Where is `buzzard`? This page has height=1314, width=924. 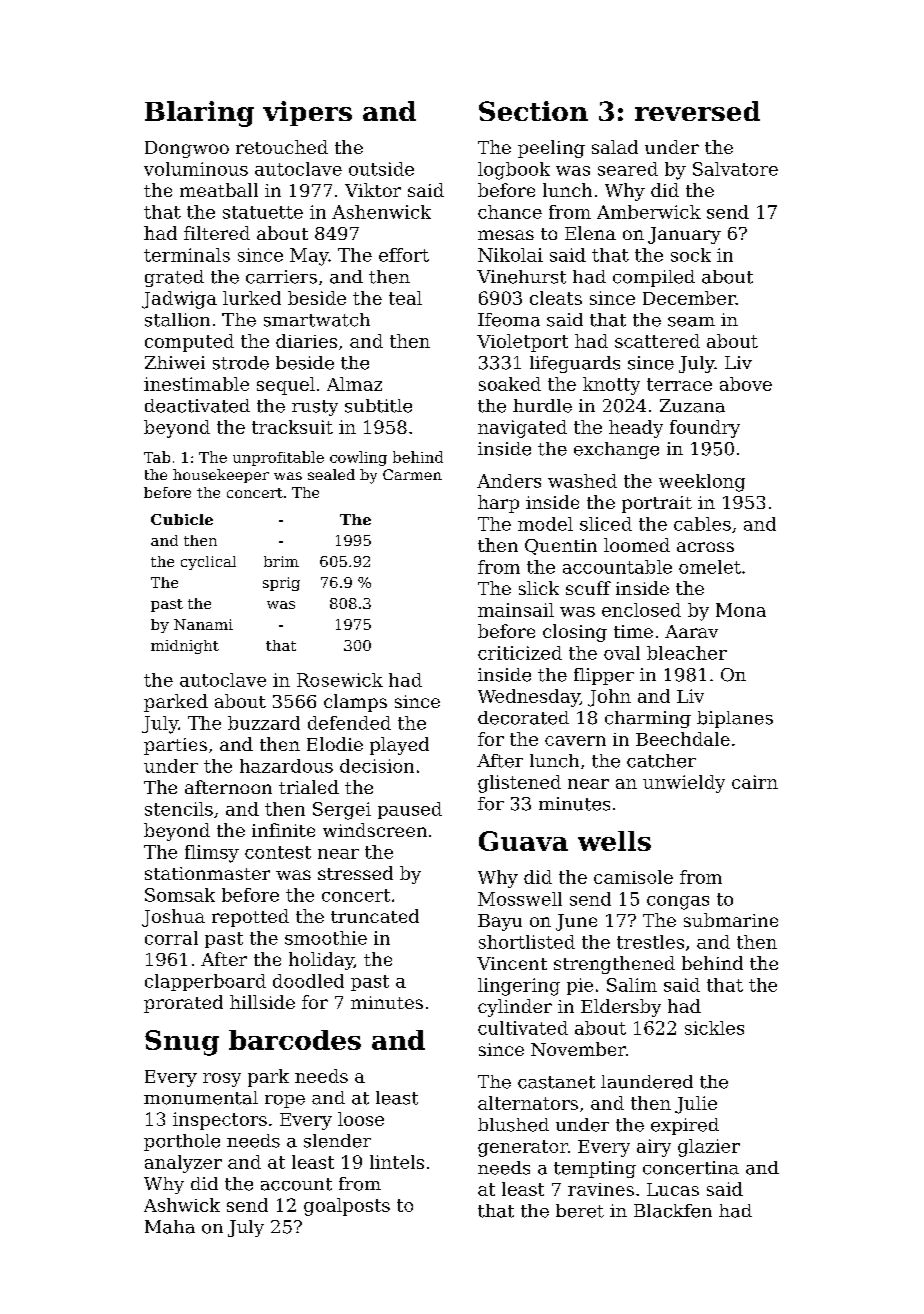 buzzard is located at coordinates (264, 723).
